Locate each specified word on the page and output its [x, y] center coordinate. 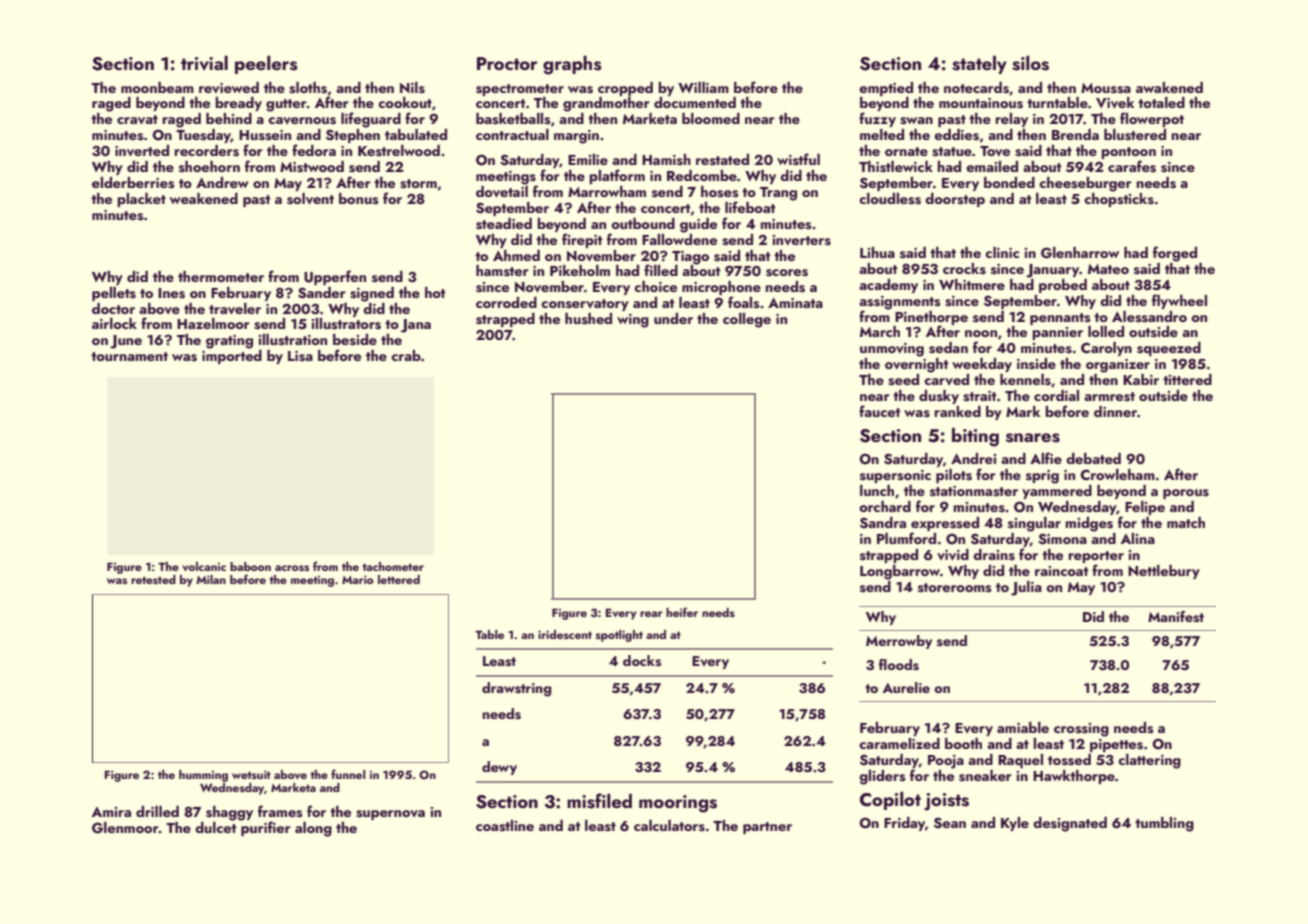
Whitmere [972, 284]
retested [153, 579]
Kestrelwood [399, 151]
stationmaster [974, 491]
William [703, 87]
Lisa [300, 356]
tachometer [393, 566]
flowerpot [1152, 119]
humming [203, 776]
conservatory [585, 305]
